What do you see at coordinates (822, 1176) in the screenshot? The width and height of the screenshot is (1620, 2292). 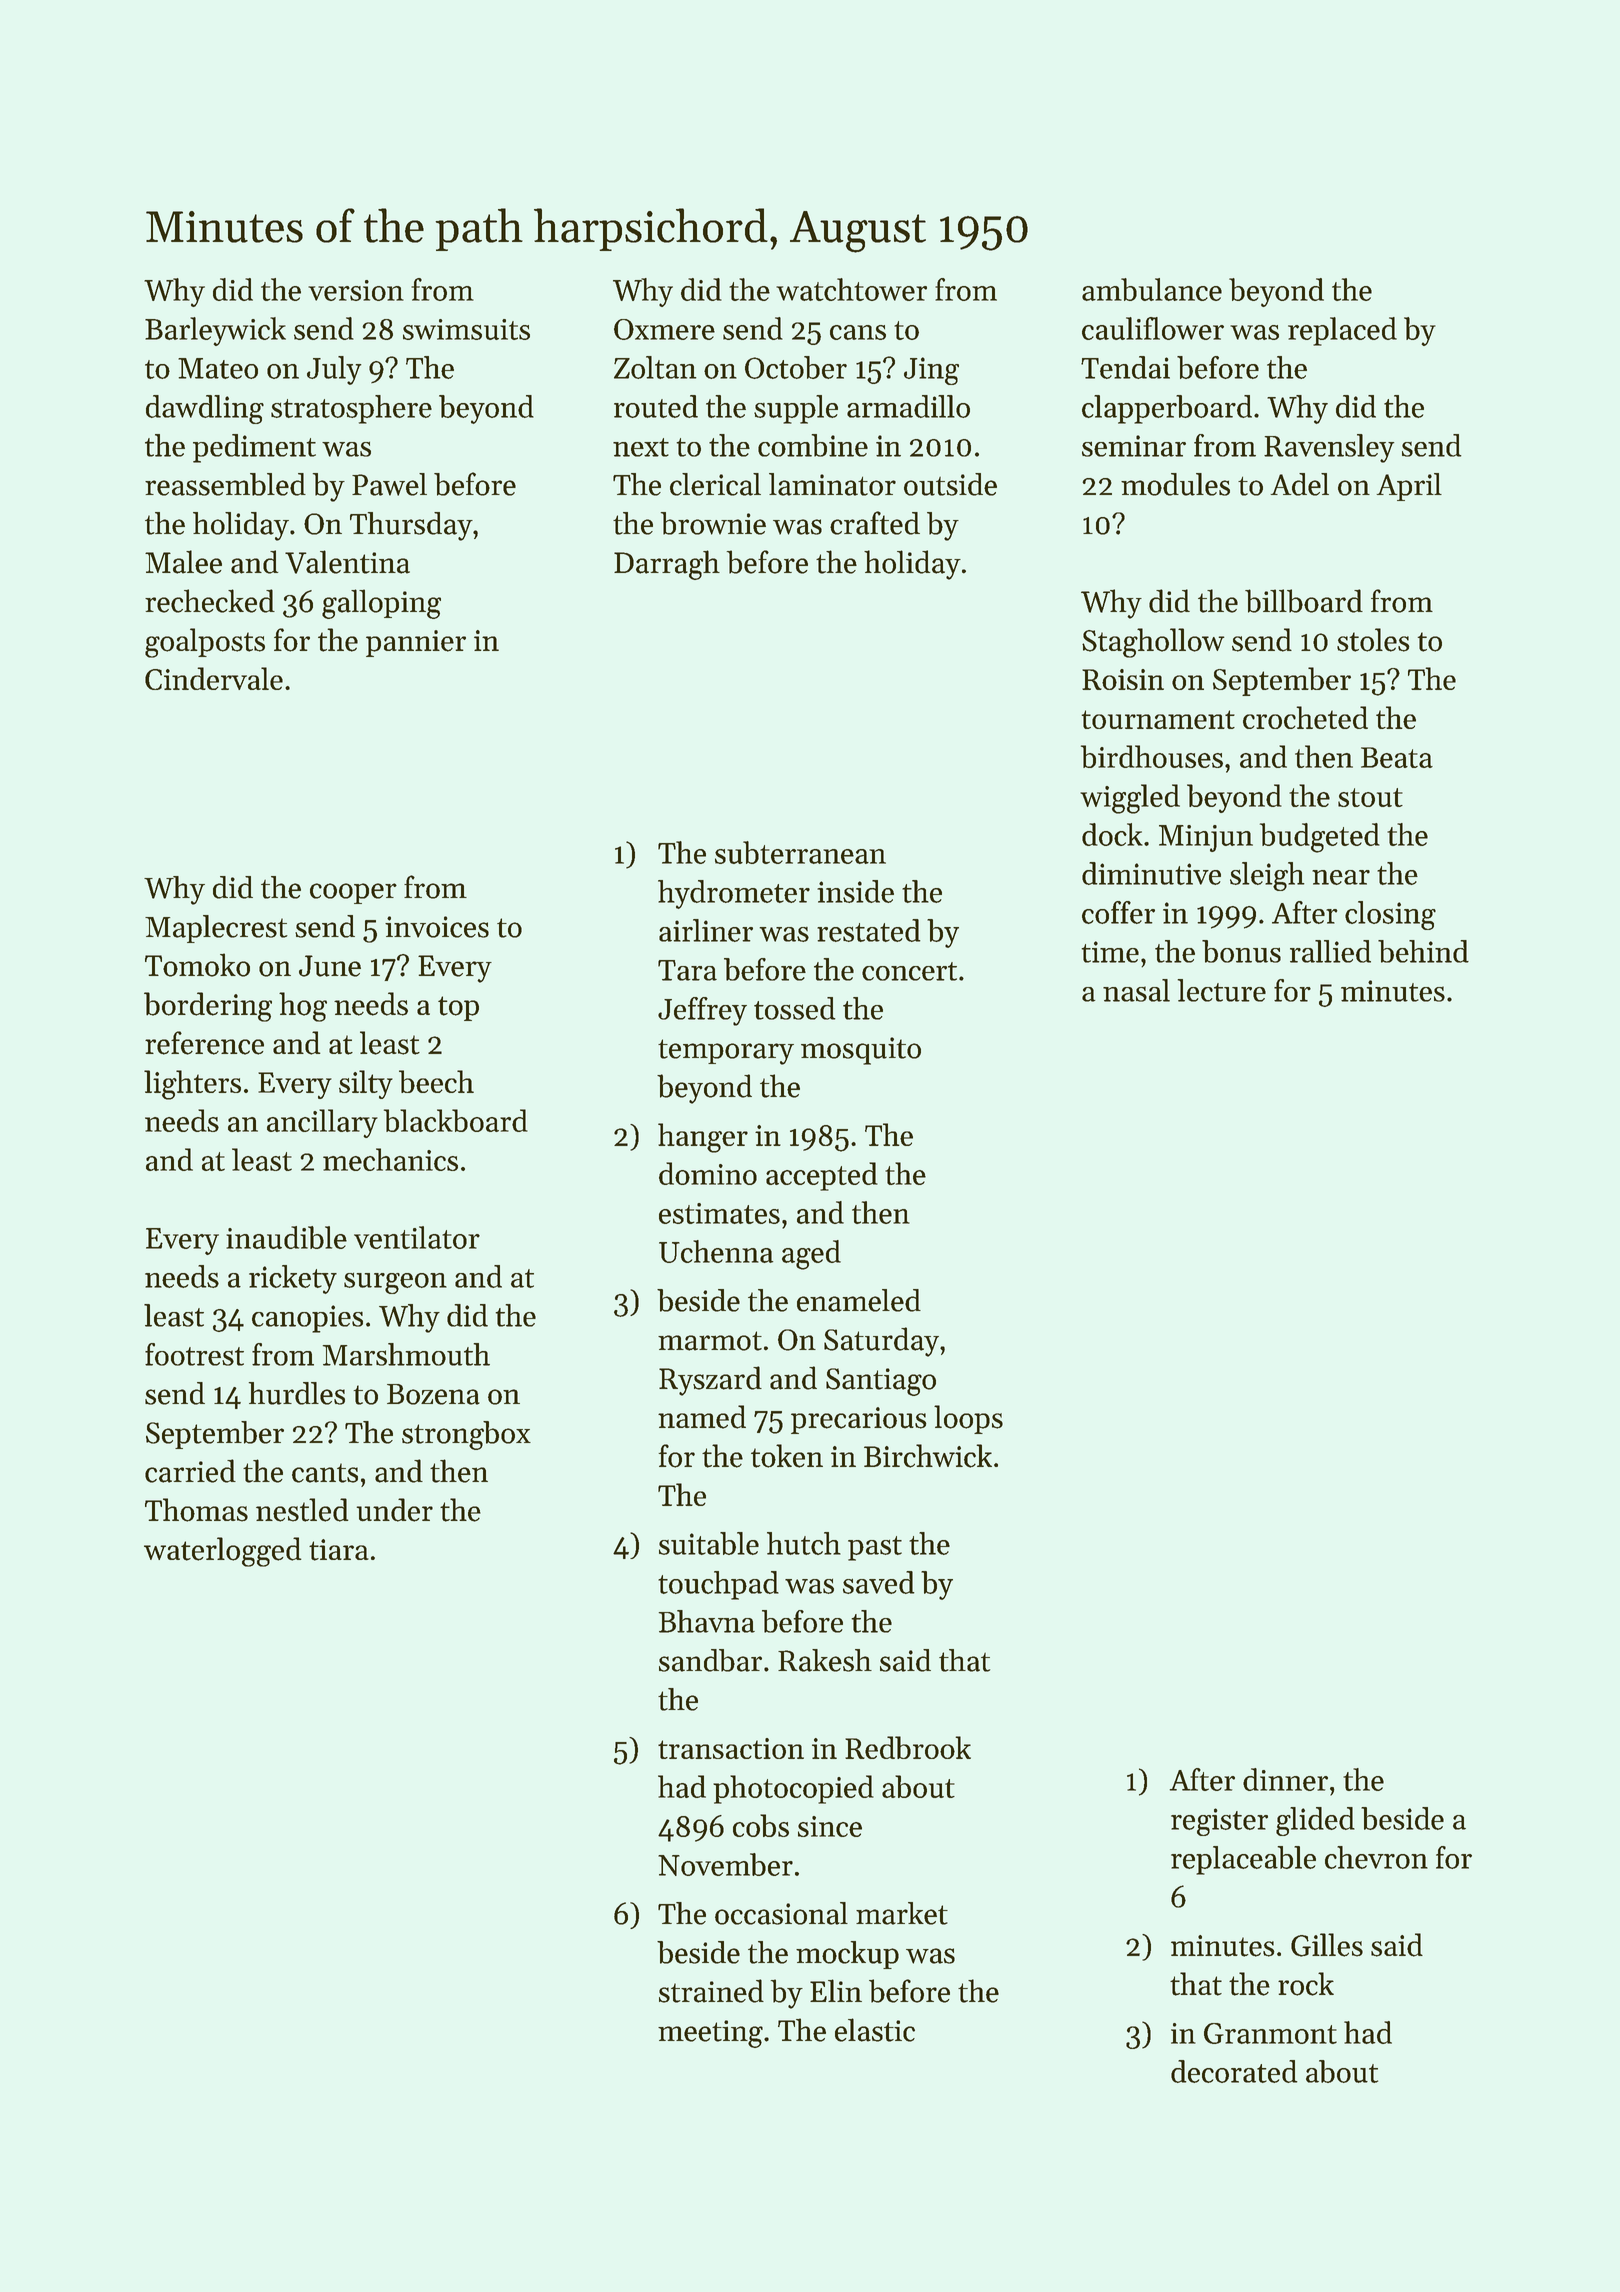 I see `accepted` at bounding box center [822, 1176].
